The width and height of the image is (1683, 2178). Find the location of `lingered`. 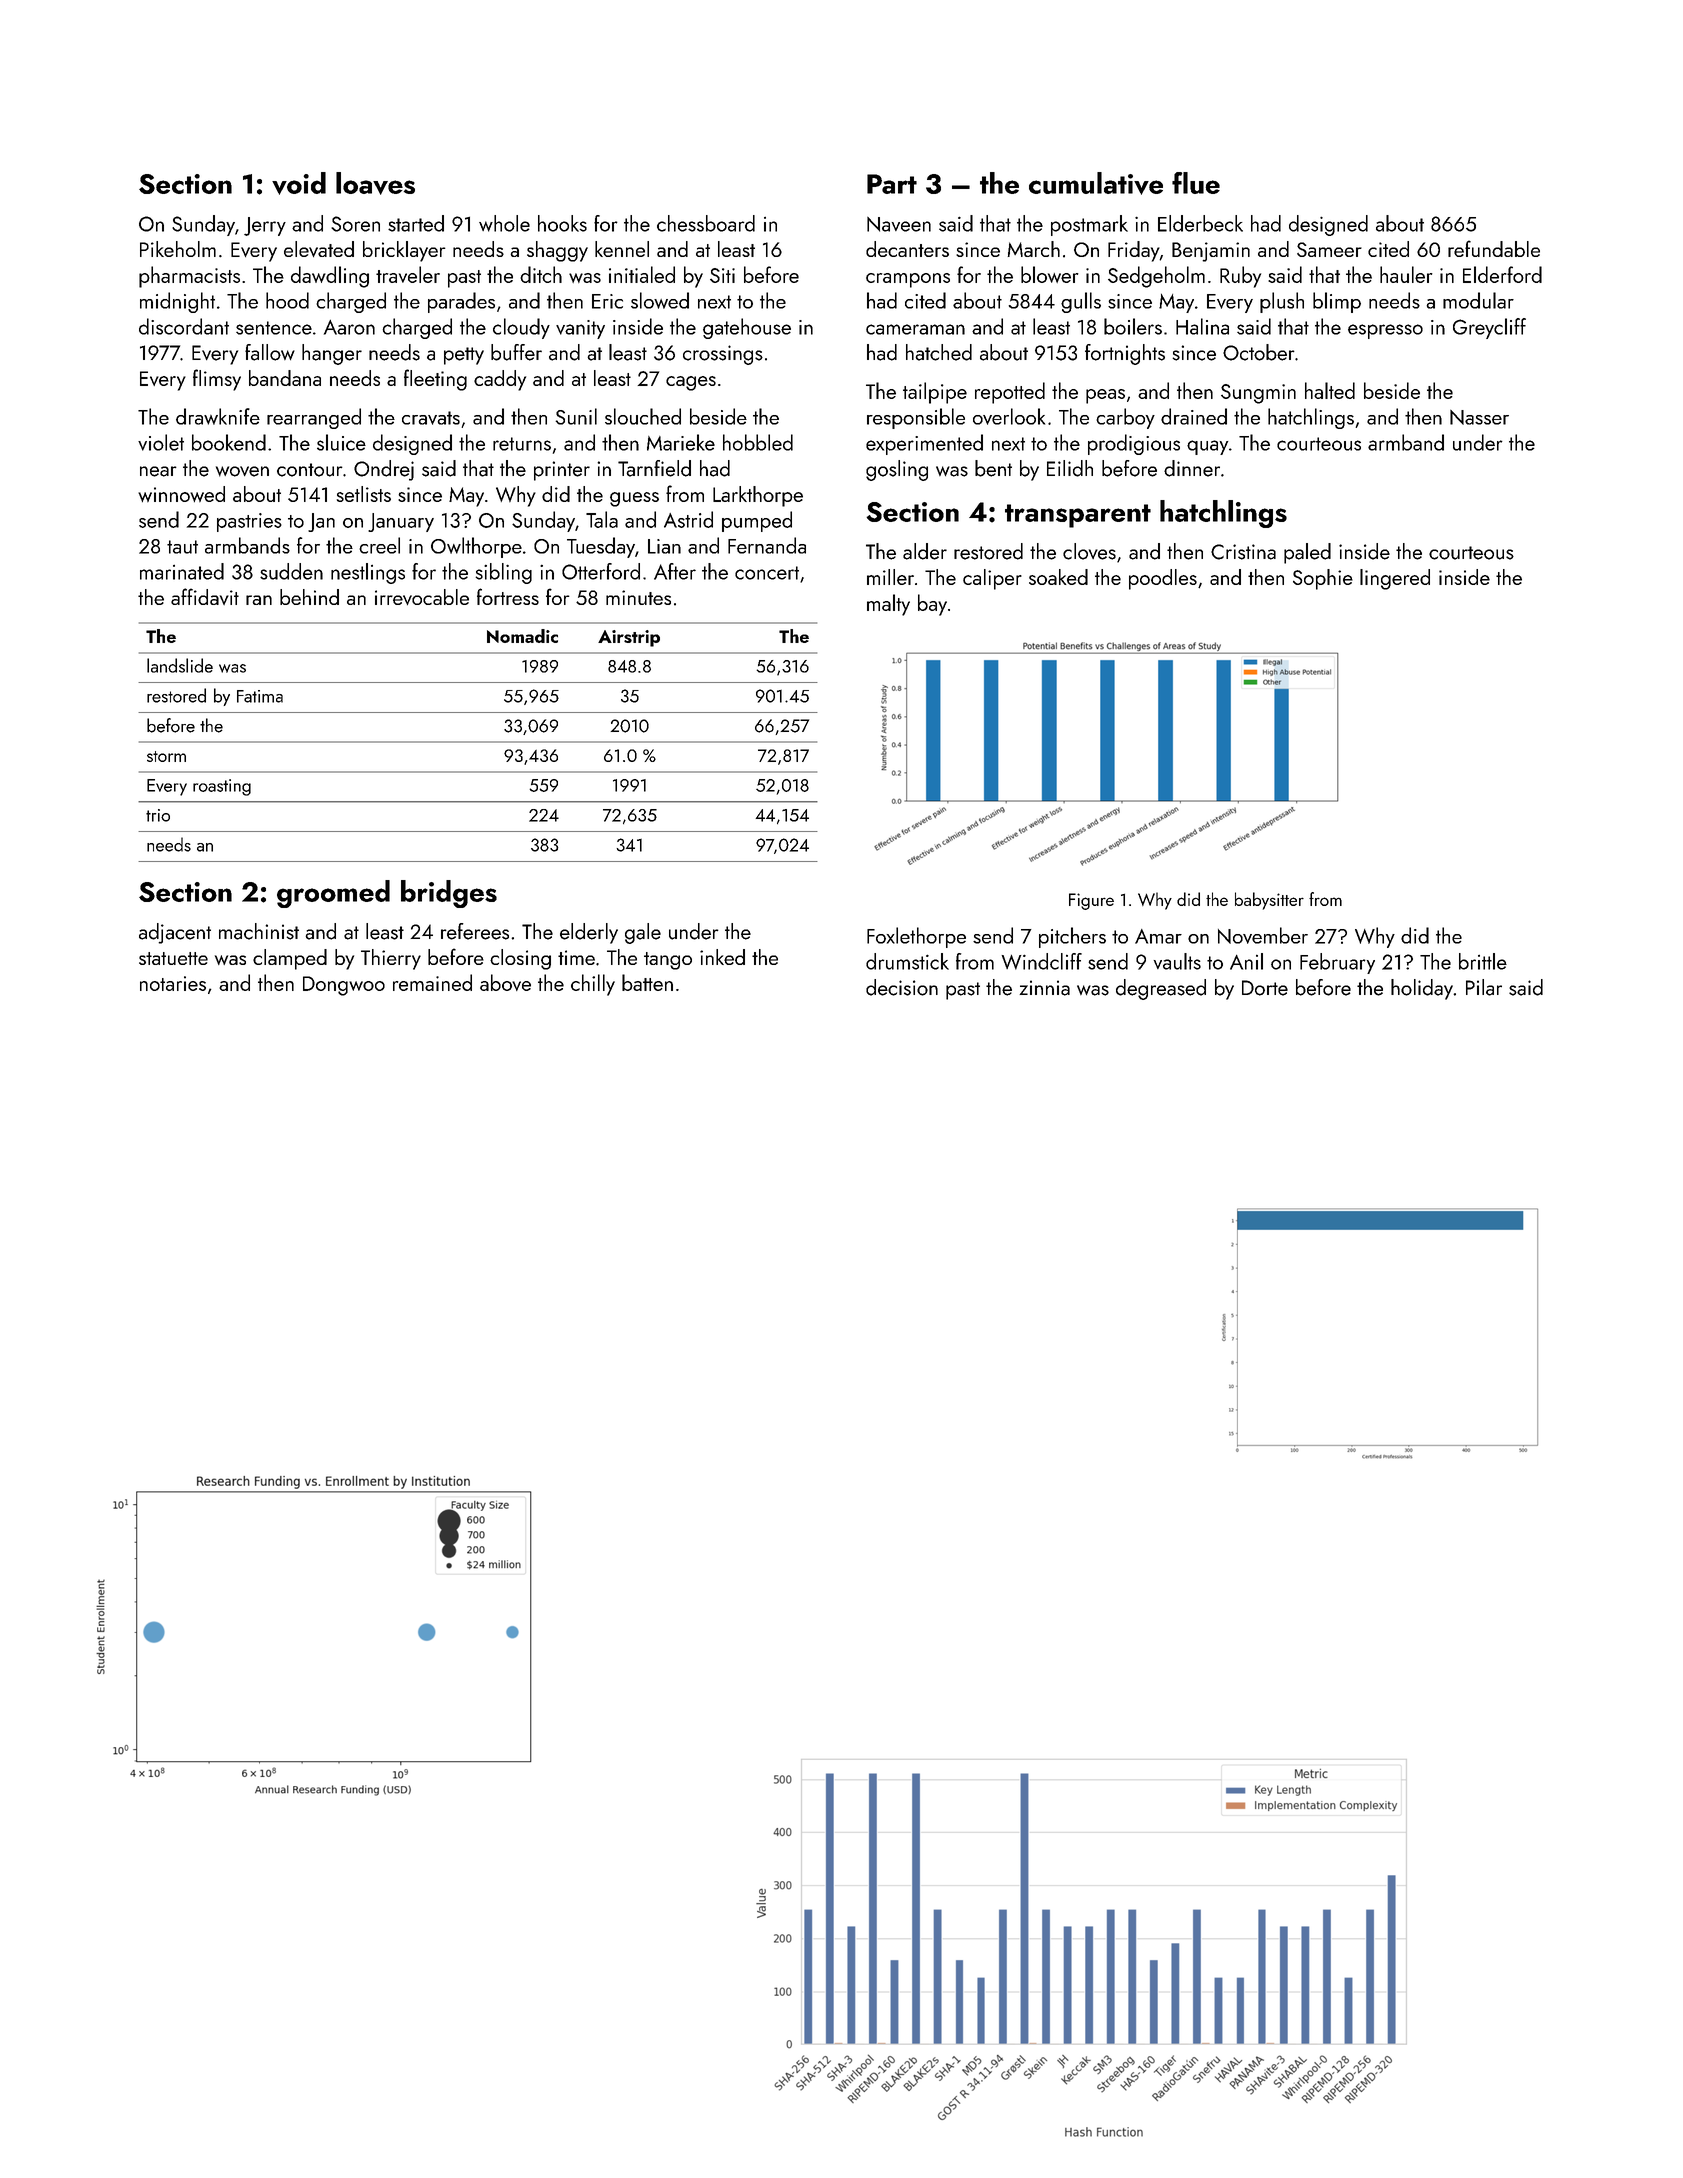

lingered is located at coordinates (1395, 579).
